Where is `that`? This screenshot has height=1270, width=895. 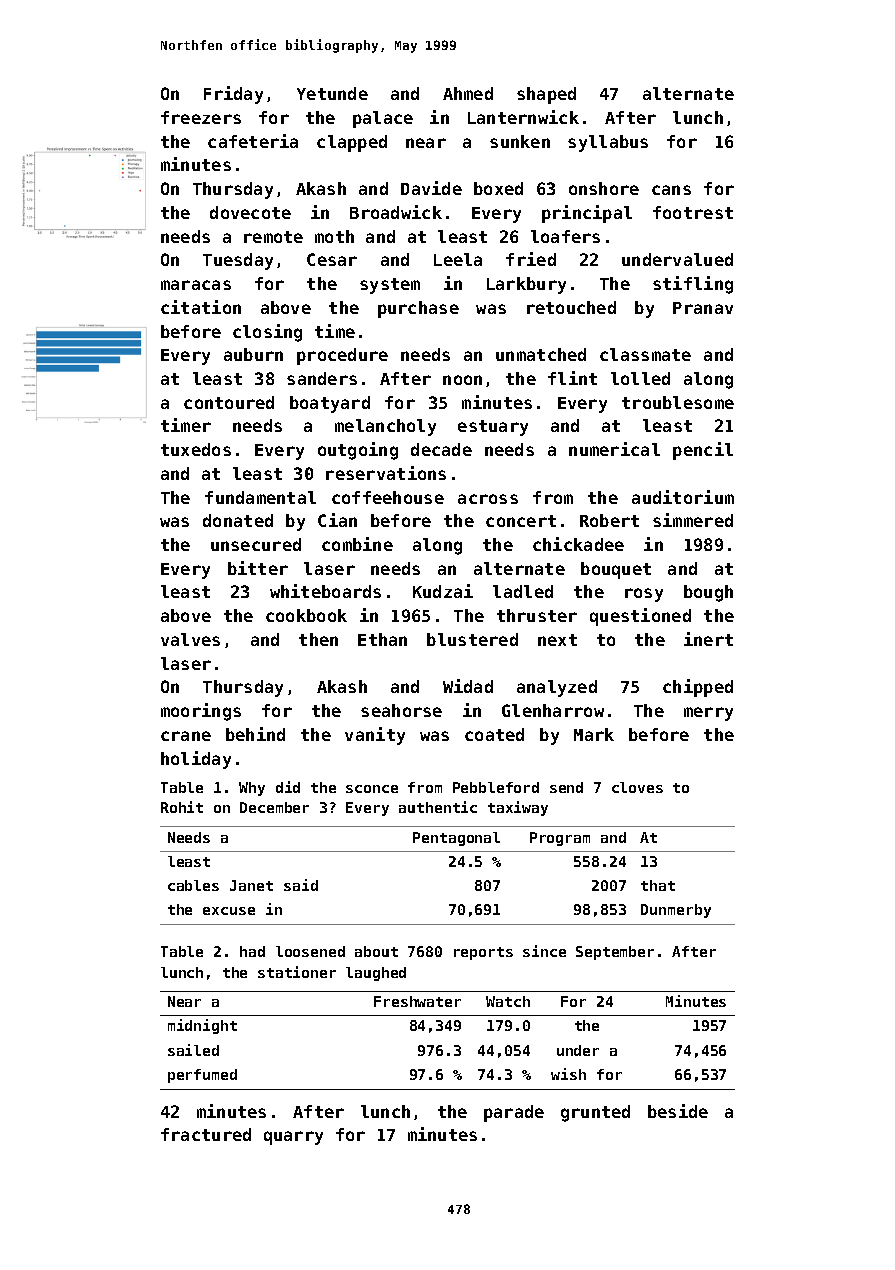 that is located at coordinates (658, 885).
